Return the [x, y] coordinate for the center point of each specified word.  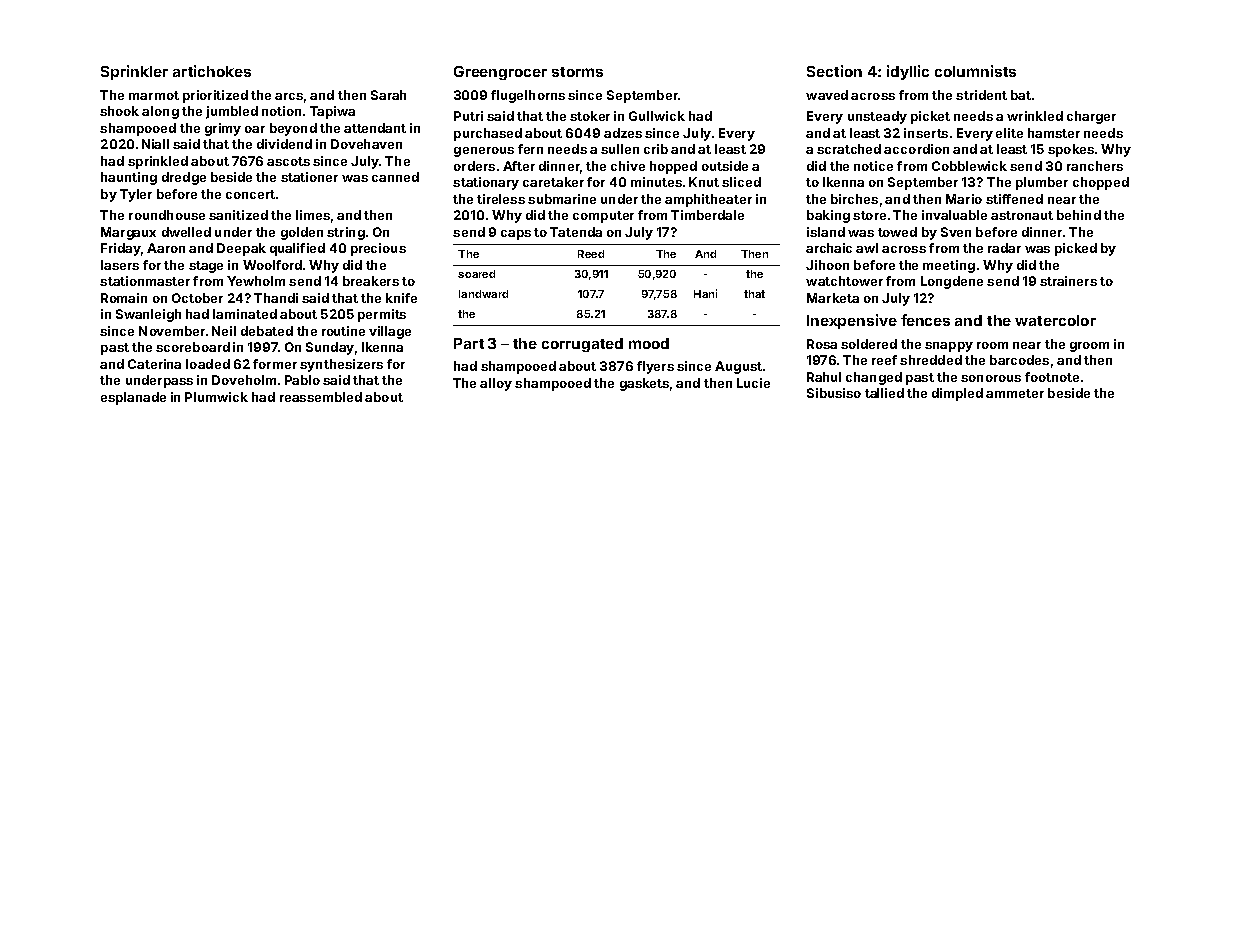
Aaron [166, 248]
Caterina [154, 364]
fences [925, 320]
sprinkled [158, 162]
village [390, 332]
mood [649, 343]
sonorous [991, 378]
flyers [655, 367]
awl [867, 248]
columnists [975, 71]
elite [1009, 133]
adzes [623, 133]
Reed [591, 254]
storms [577, 72]
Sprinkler [134, 72]
